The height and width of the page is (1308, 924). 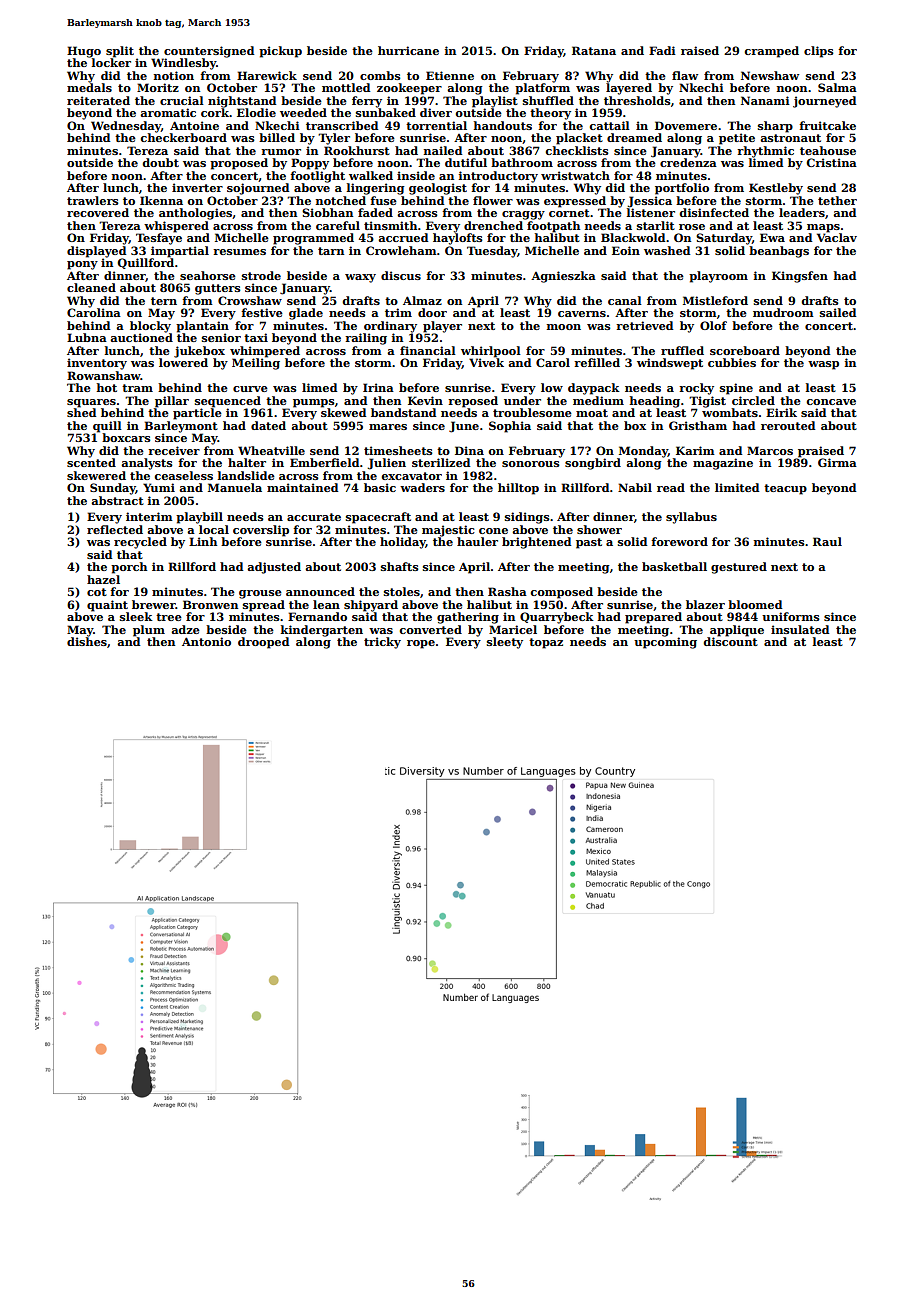 I want to click on Eirik, so click(x=781, y=412).
